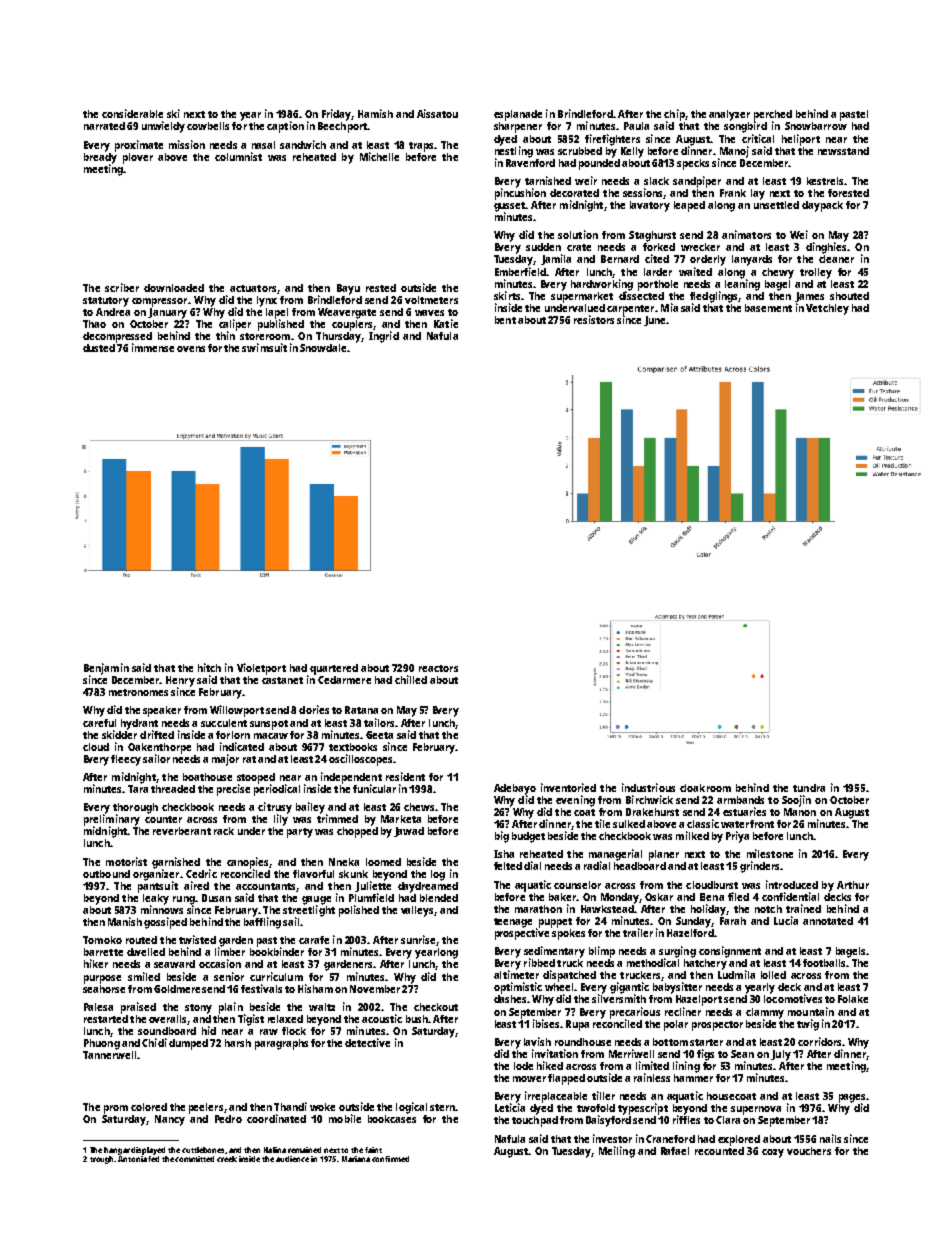  Describe the element at coordinates (154, 1042) in the image. I see `Chidi` at that location.
